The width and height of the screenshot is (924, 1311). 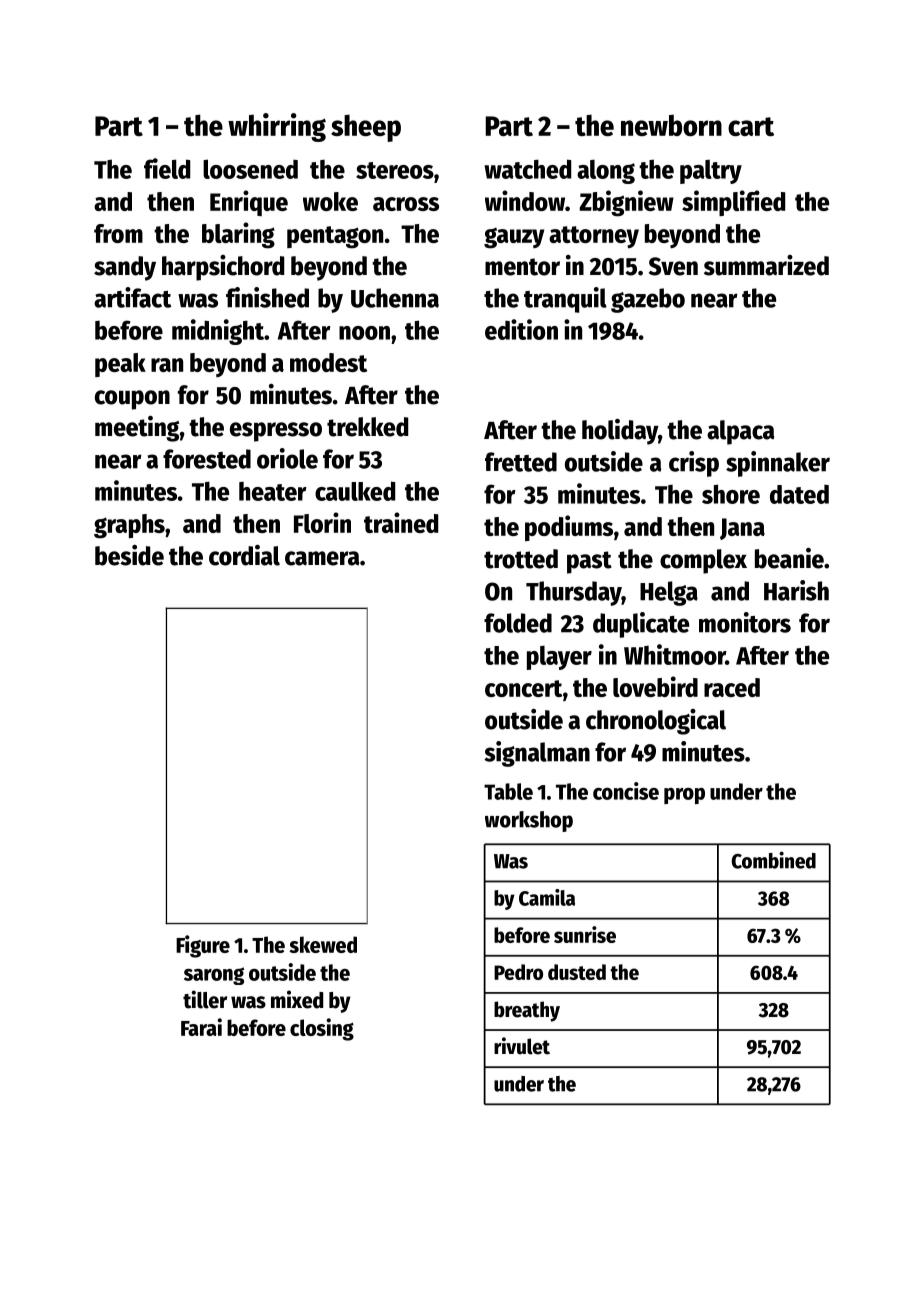 What do you see at coordinates (129, 555) in the screenshot?
I see `beside` at bounding box center [129, 555].
